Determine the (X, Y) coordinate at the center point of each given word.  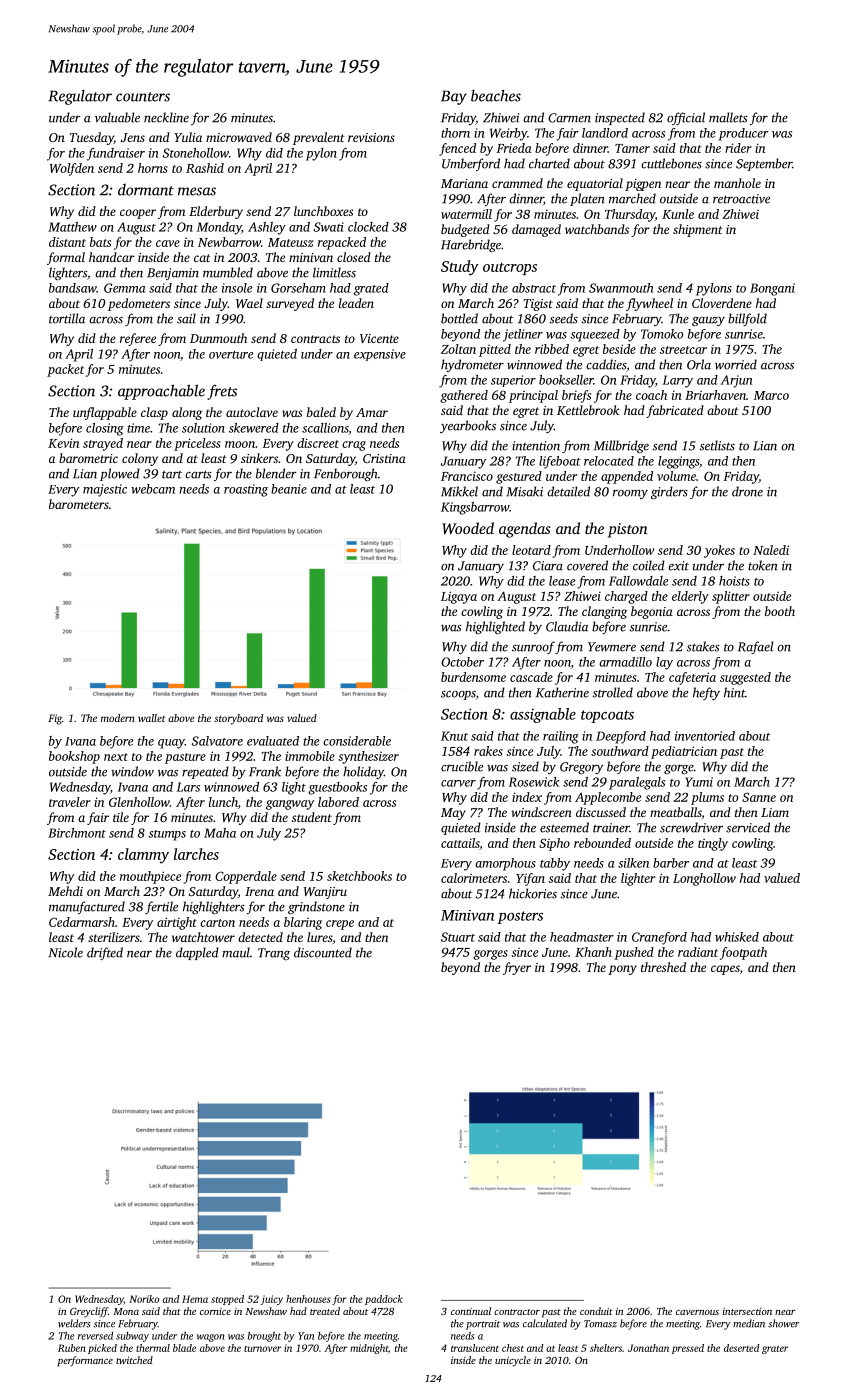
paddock (384, 1300)
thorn (455, 133)
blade (184, 1348)
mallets (728, 117)
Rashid (205, 168)
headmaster (581, 937)
